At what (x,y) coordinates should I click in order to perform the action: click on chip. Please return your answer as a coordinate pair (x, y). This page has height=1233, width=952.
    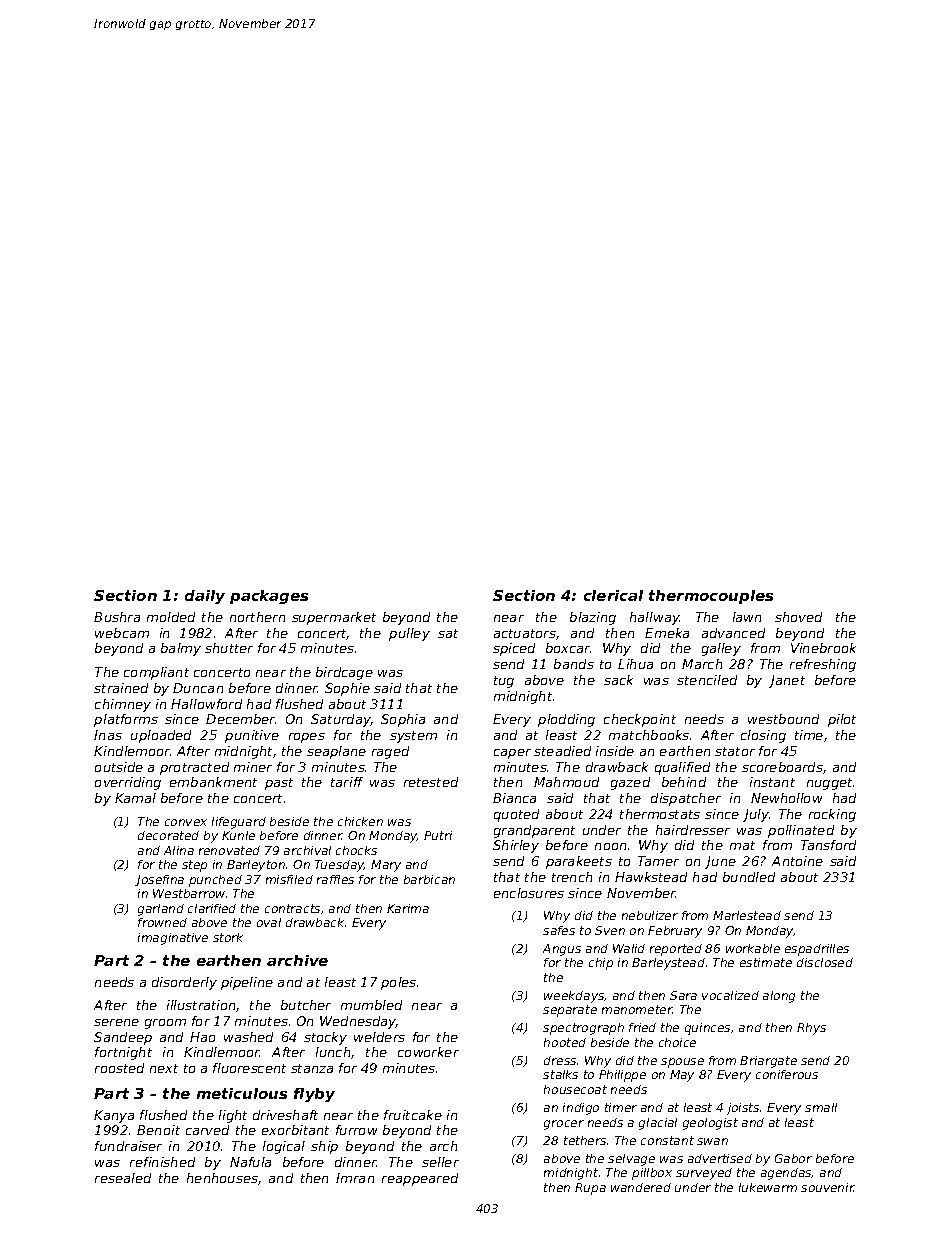
    Looking at the image, I should click on (601, 964).
